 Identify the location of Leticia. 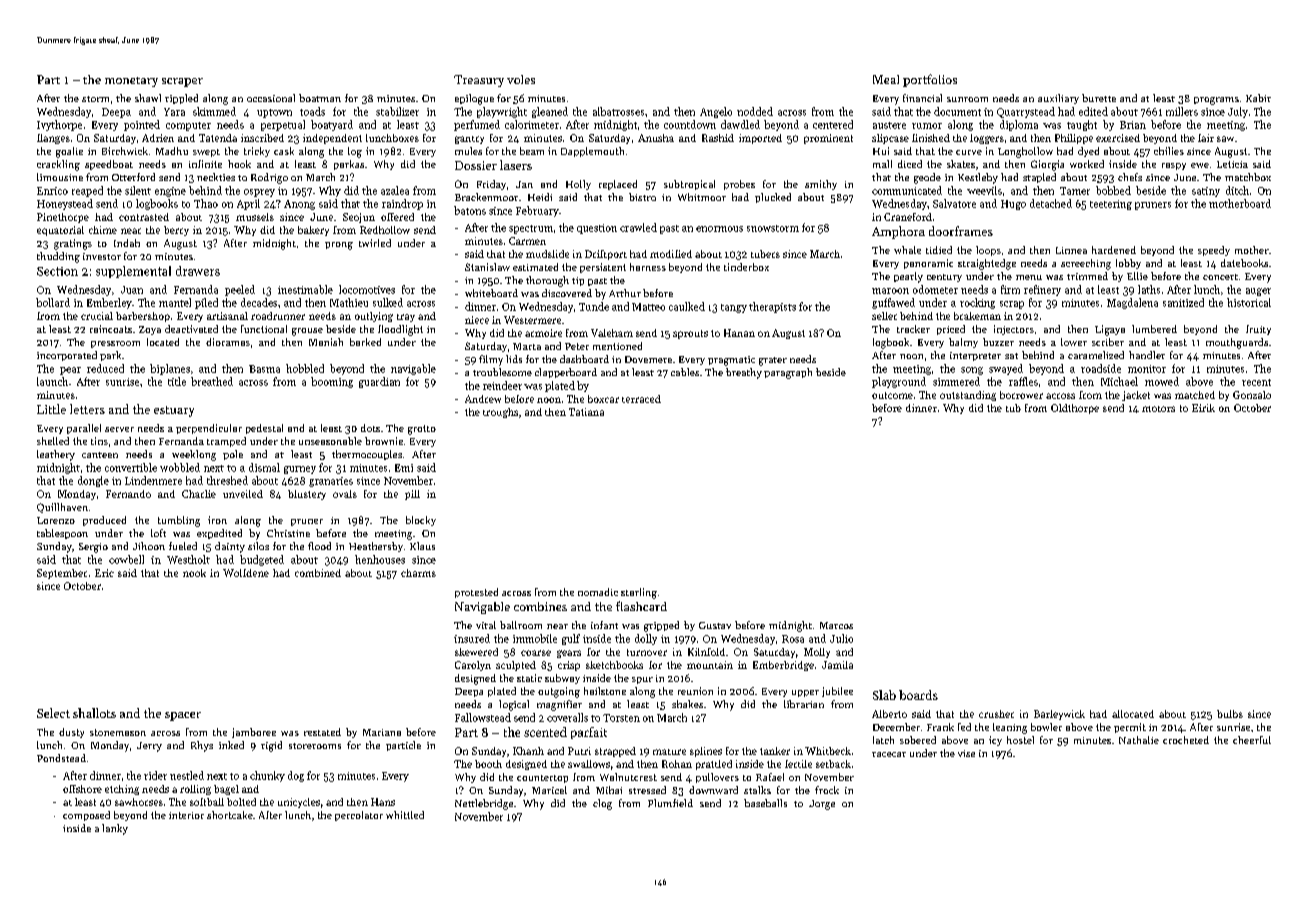
(1232, 164).
